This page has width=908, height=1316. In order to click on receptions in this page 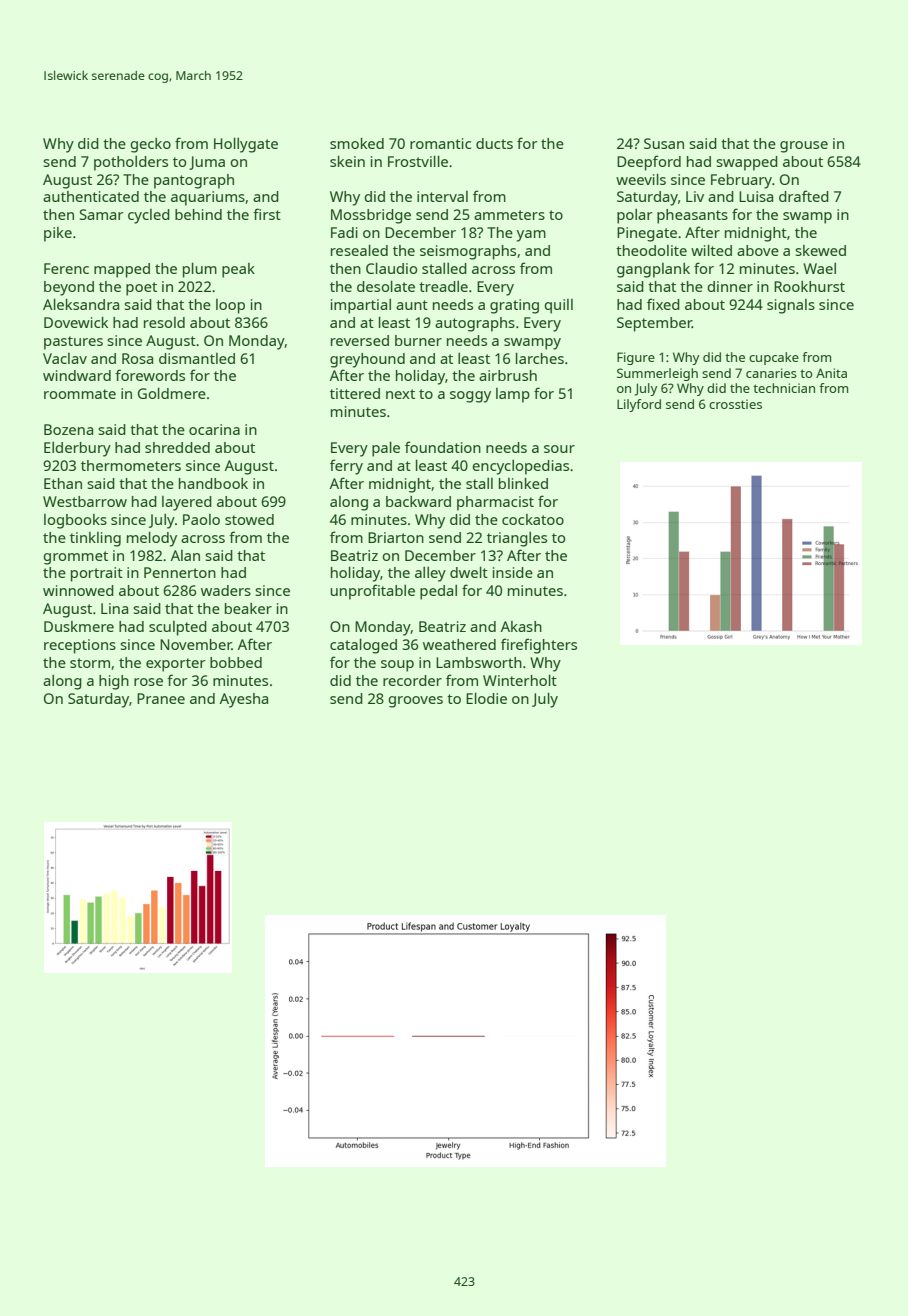, I will do `click(80, 646)`.
